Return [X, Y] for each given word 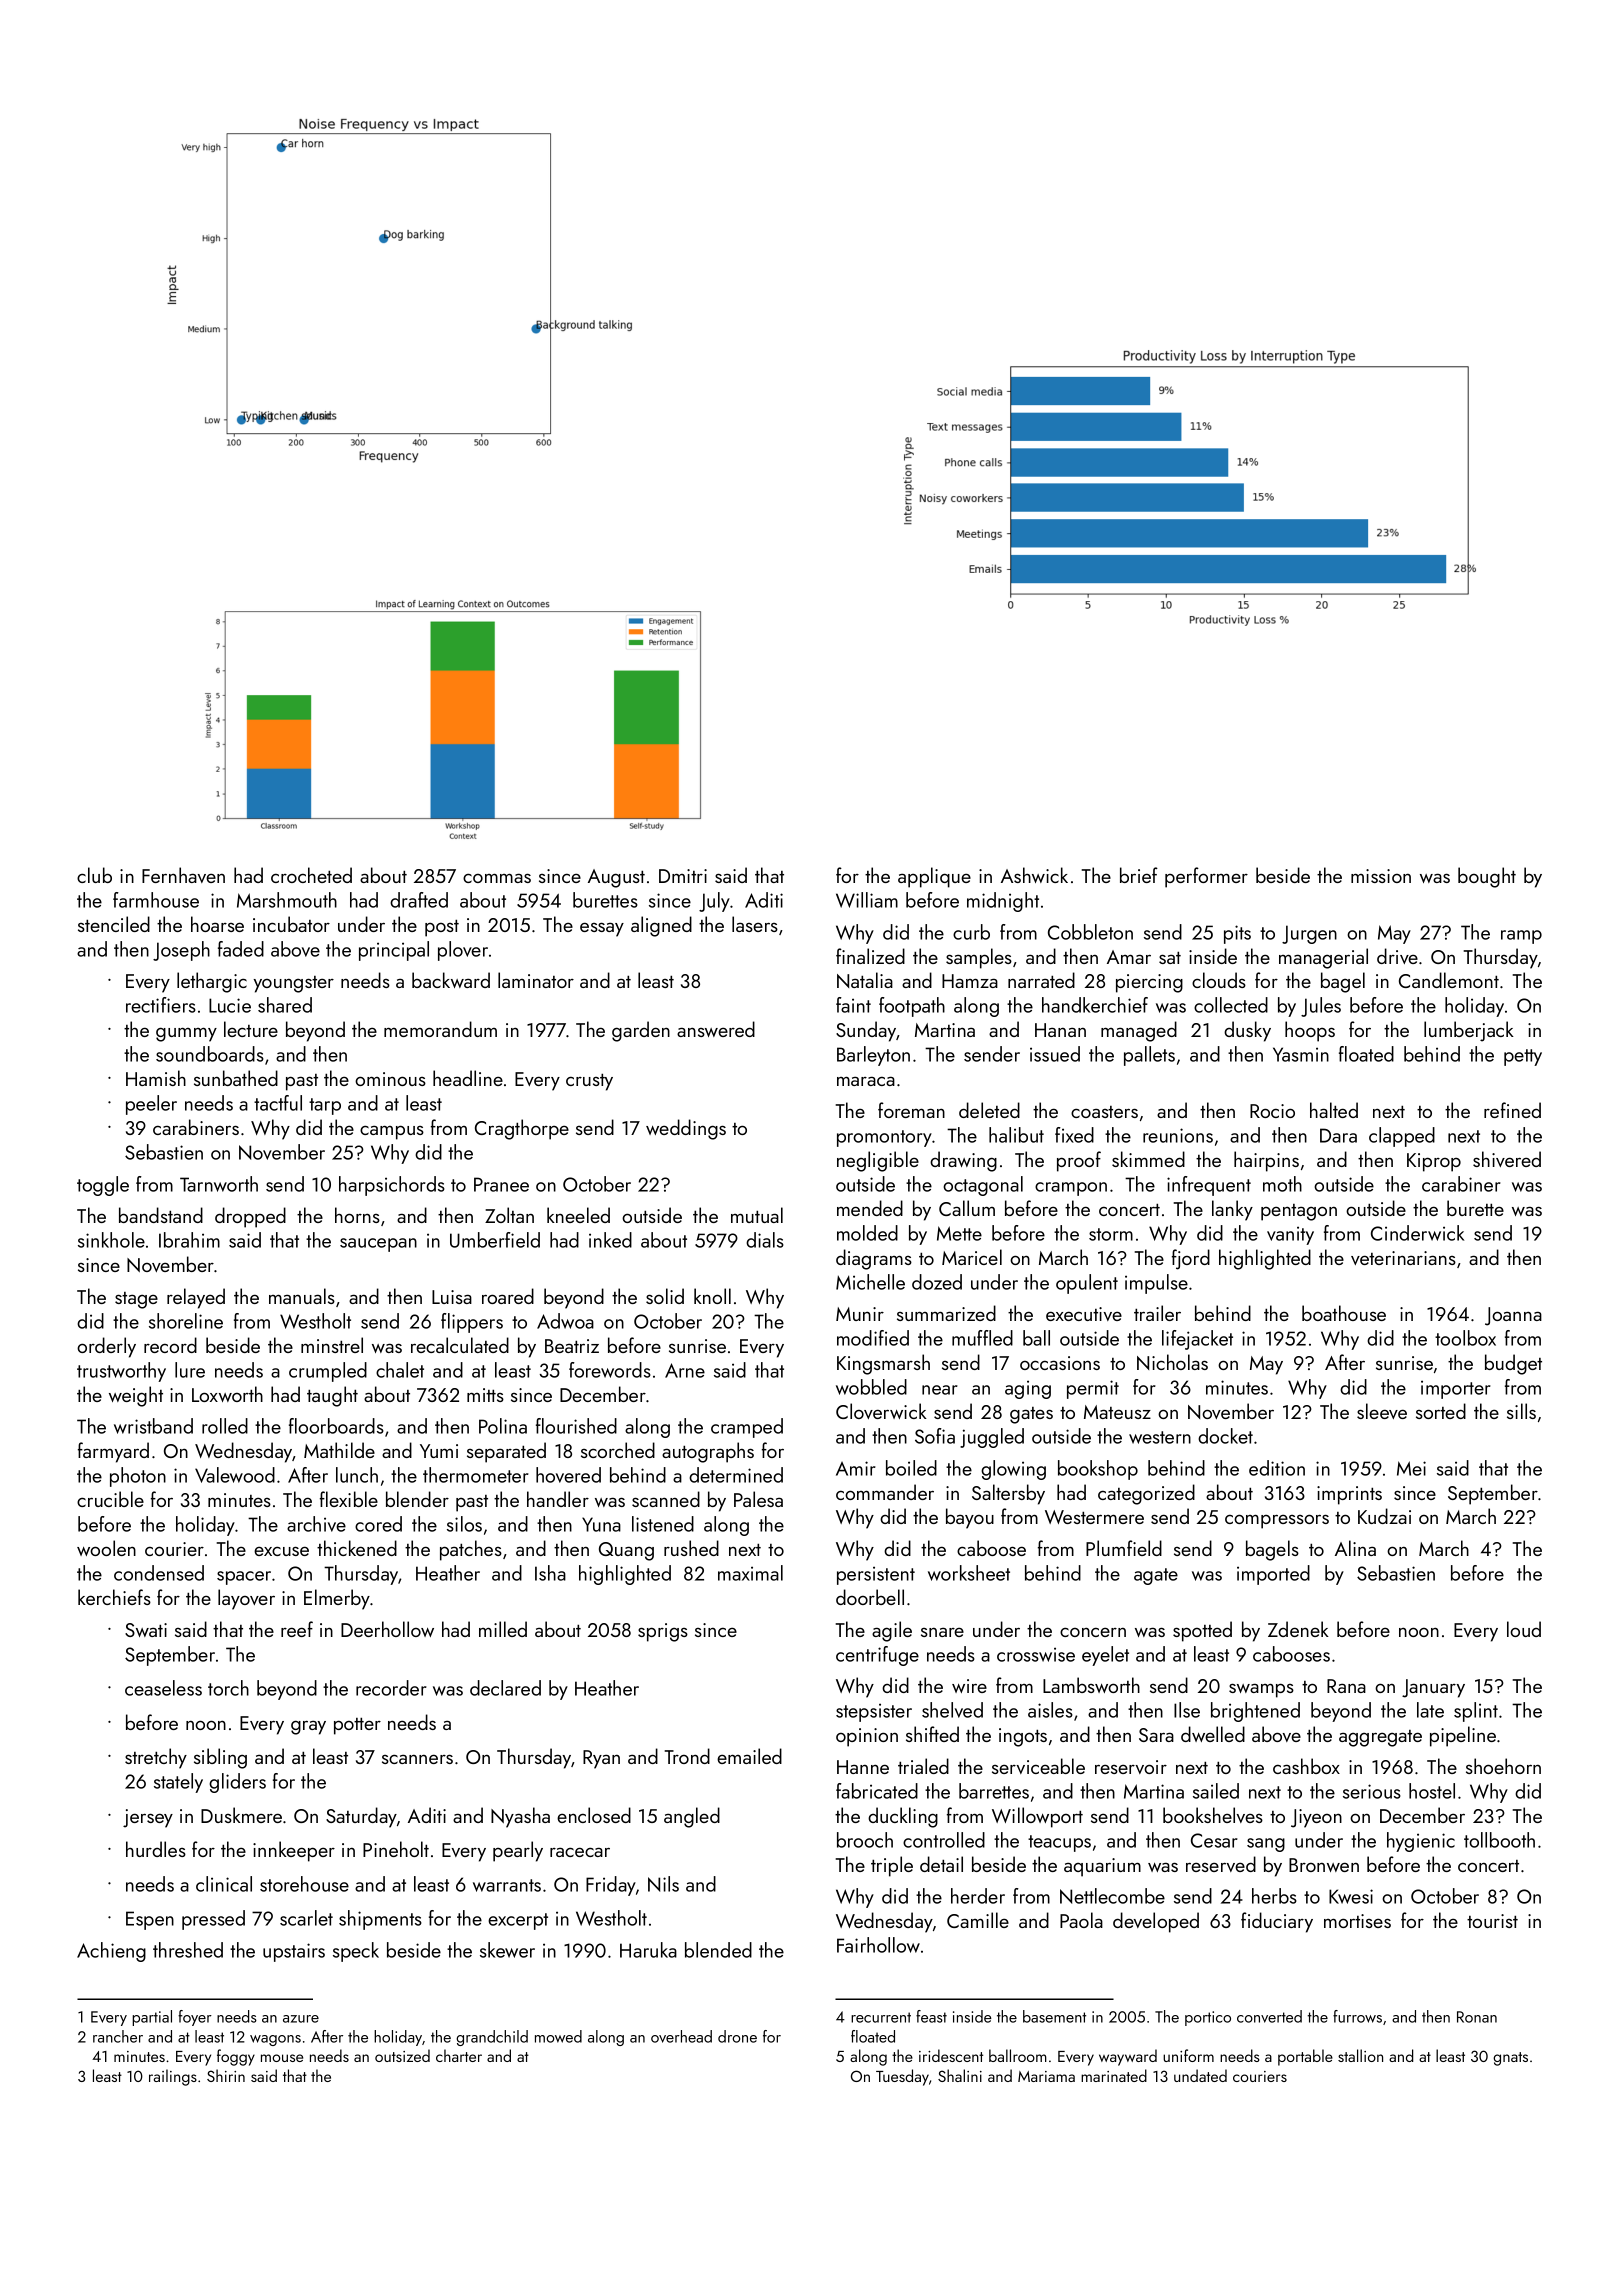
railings [173, 2077]
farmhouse [156, 900]
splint [1476, 1712]
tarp [325, 1106]
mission [1381, 876]
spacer [244, 1578]
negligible [878, 1161]
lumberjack [1469, 1031]
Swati [146, 1630]
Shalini [960, 2075]
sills [1521, 1411]
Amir [856, 1468]
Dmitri [683, 876]
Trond [687, 1756]
